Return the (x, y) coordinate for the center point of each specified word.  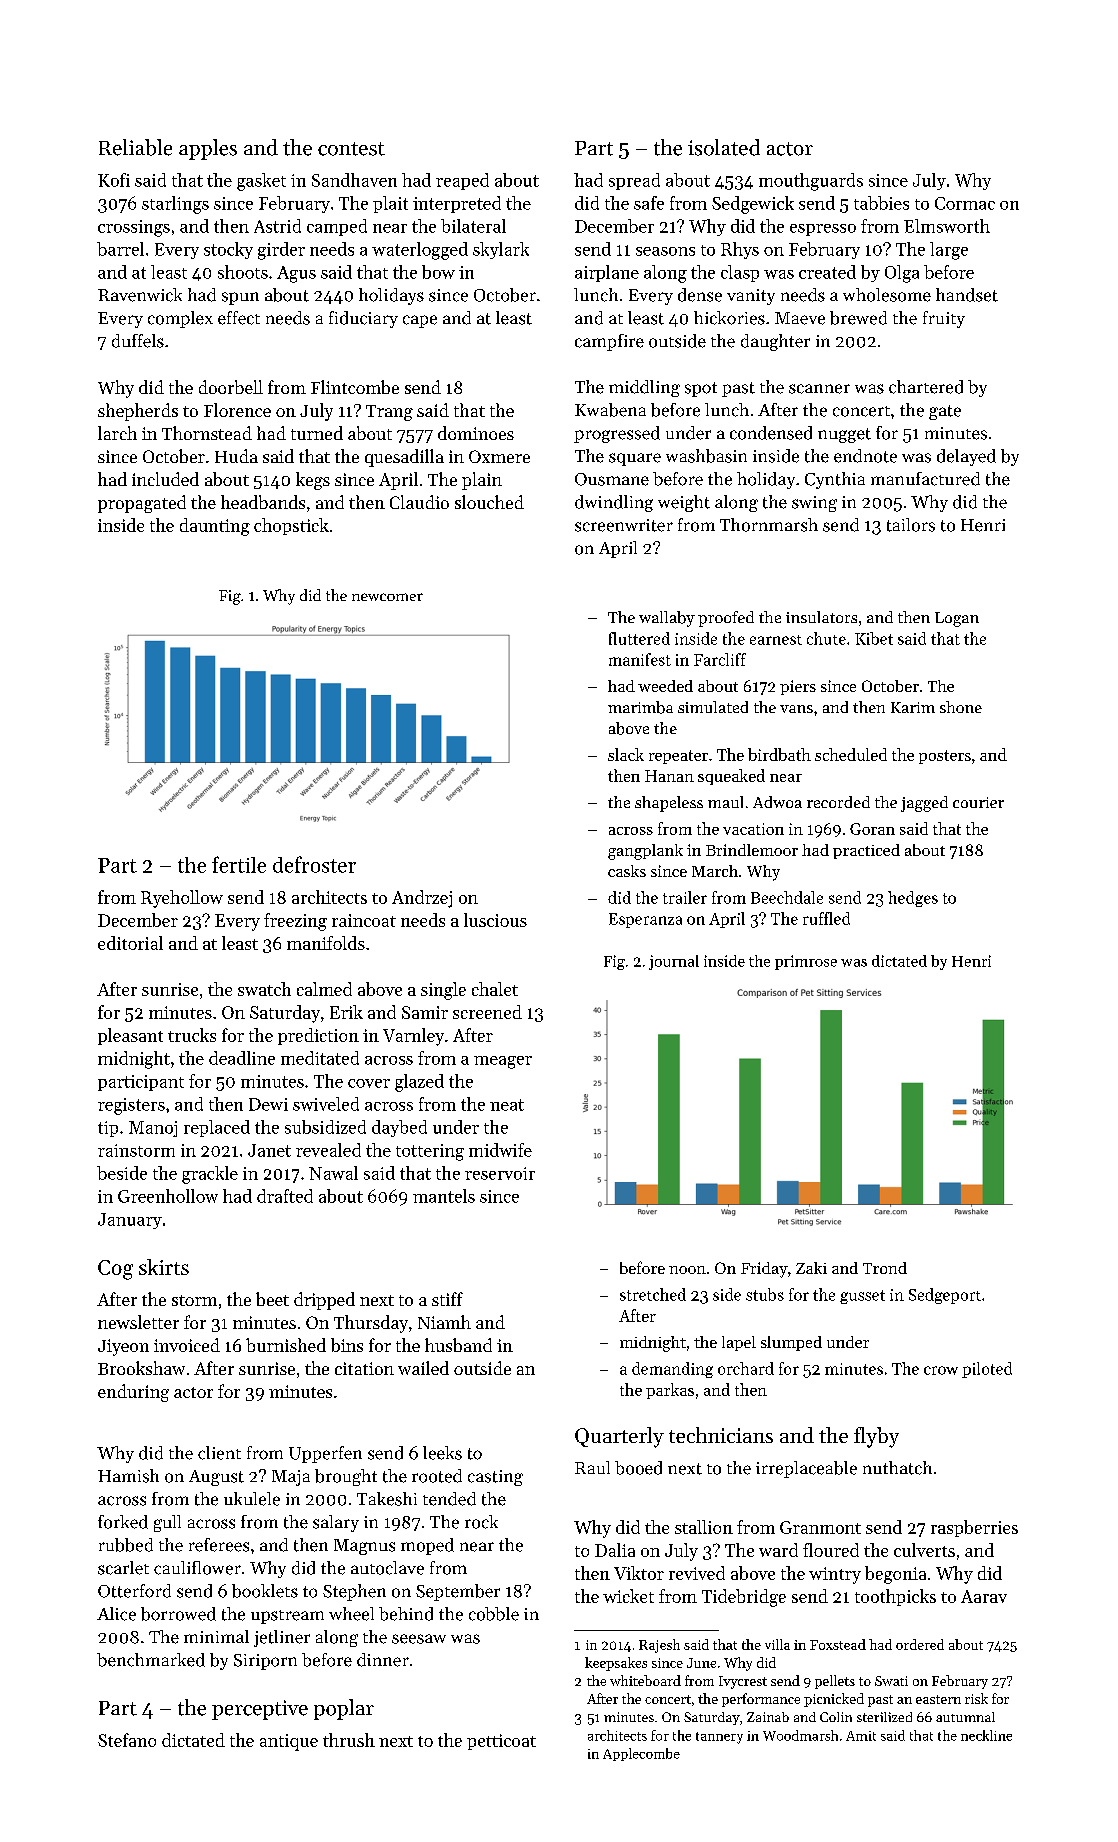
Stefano (127, 1740)
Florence (237, 410)
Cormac (965, 203)
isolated (724, 147)
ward (778, 1550)
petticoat (501, 1742)
